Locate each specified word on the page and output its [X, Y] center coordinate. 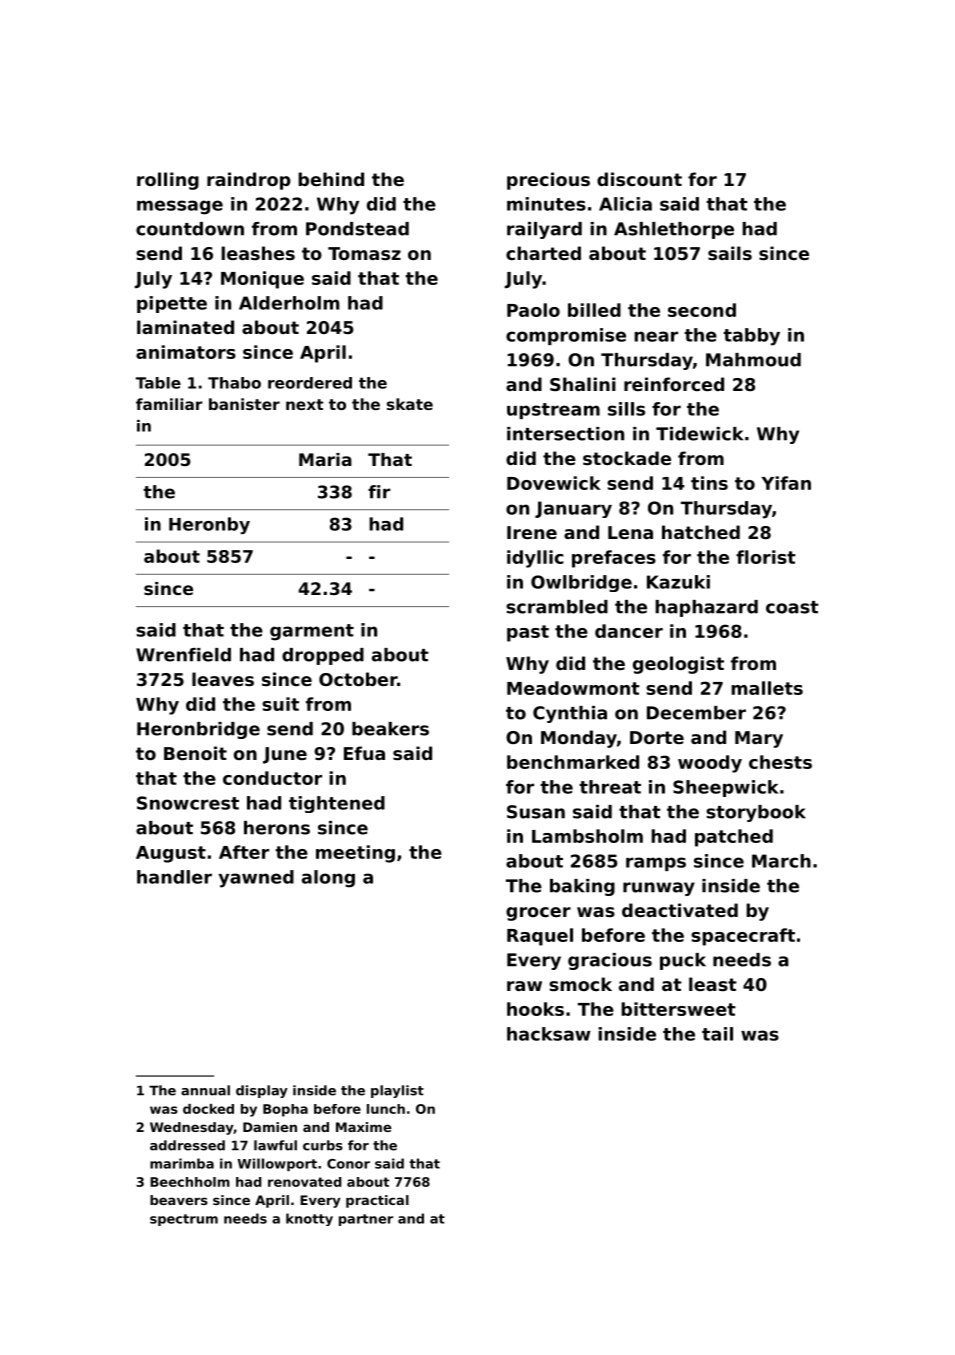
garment [312, 632]
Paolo [533, 310]
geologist [678, 665]
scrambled [557, 607]
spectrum [184, 1220]
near [656, 336]
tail [717, 1034]
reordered [310, 383]
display [262, 1091]
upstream [553, 411]
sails [730, 253]
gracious [610, 961]
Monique [262, 280]
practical [377, 1201]
